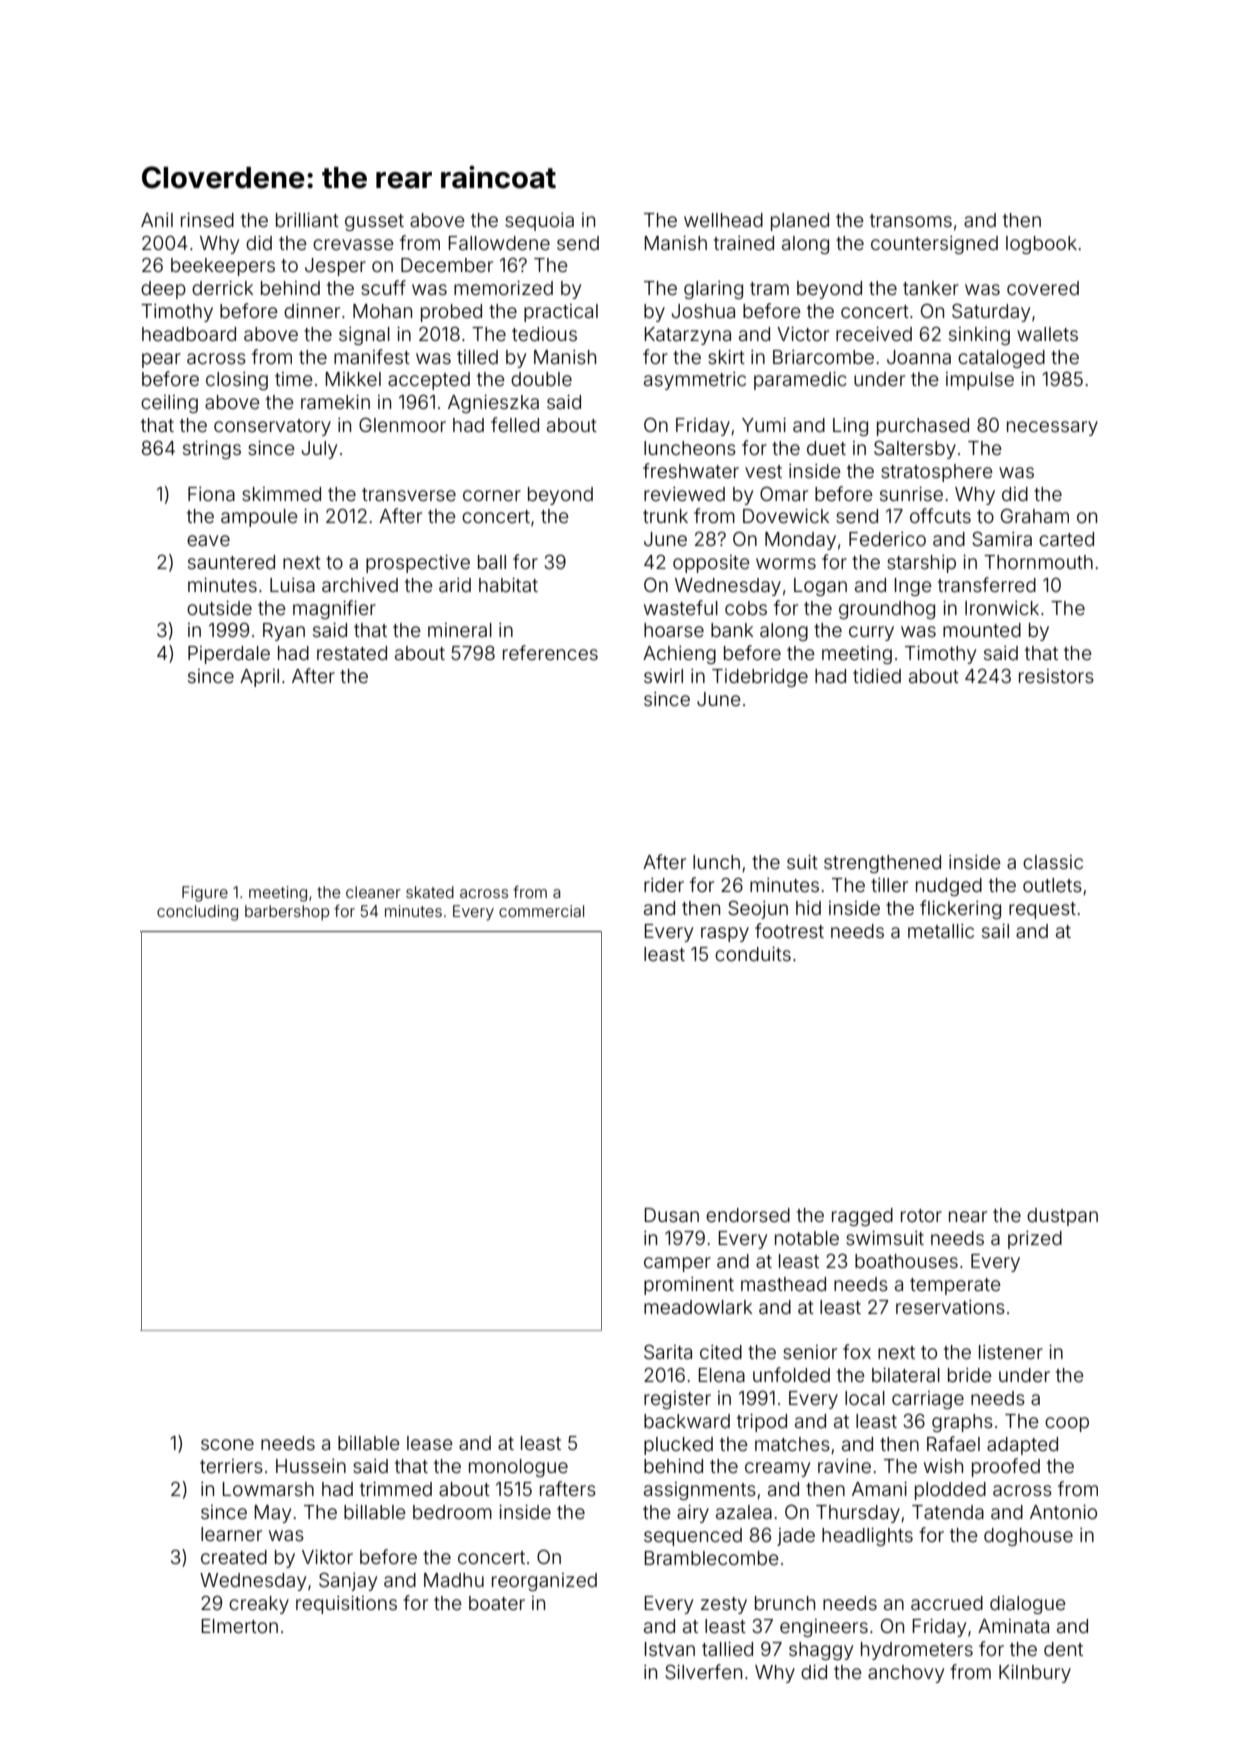 The width and height of the image is (1245, 1760). What do you see at coordinates (311, 1466) in the image?
I see `Hussein` at bounding box center [311, 1466].
